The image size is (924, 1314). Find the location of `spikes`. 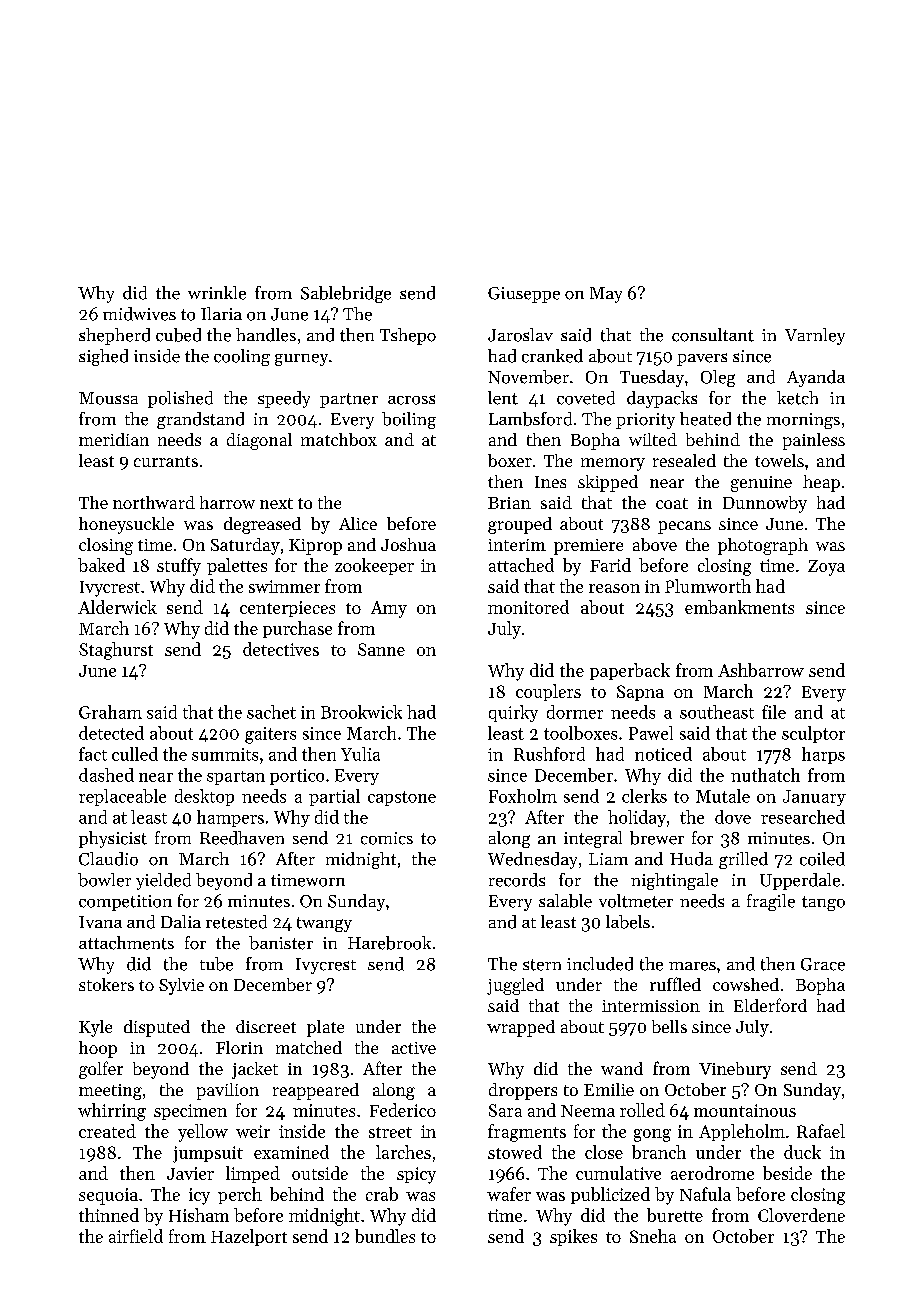

spikes is located at coordinates (573, 1237).
